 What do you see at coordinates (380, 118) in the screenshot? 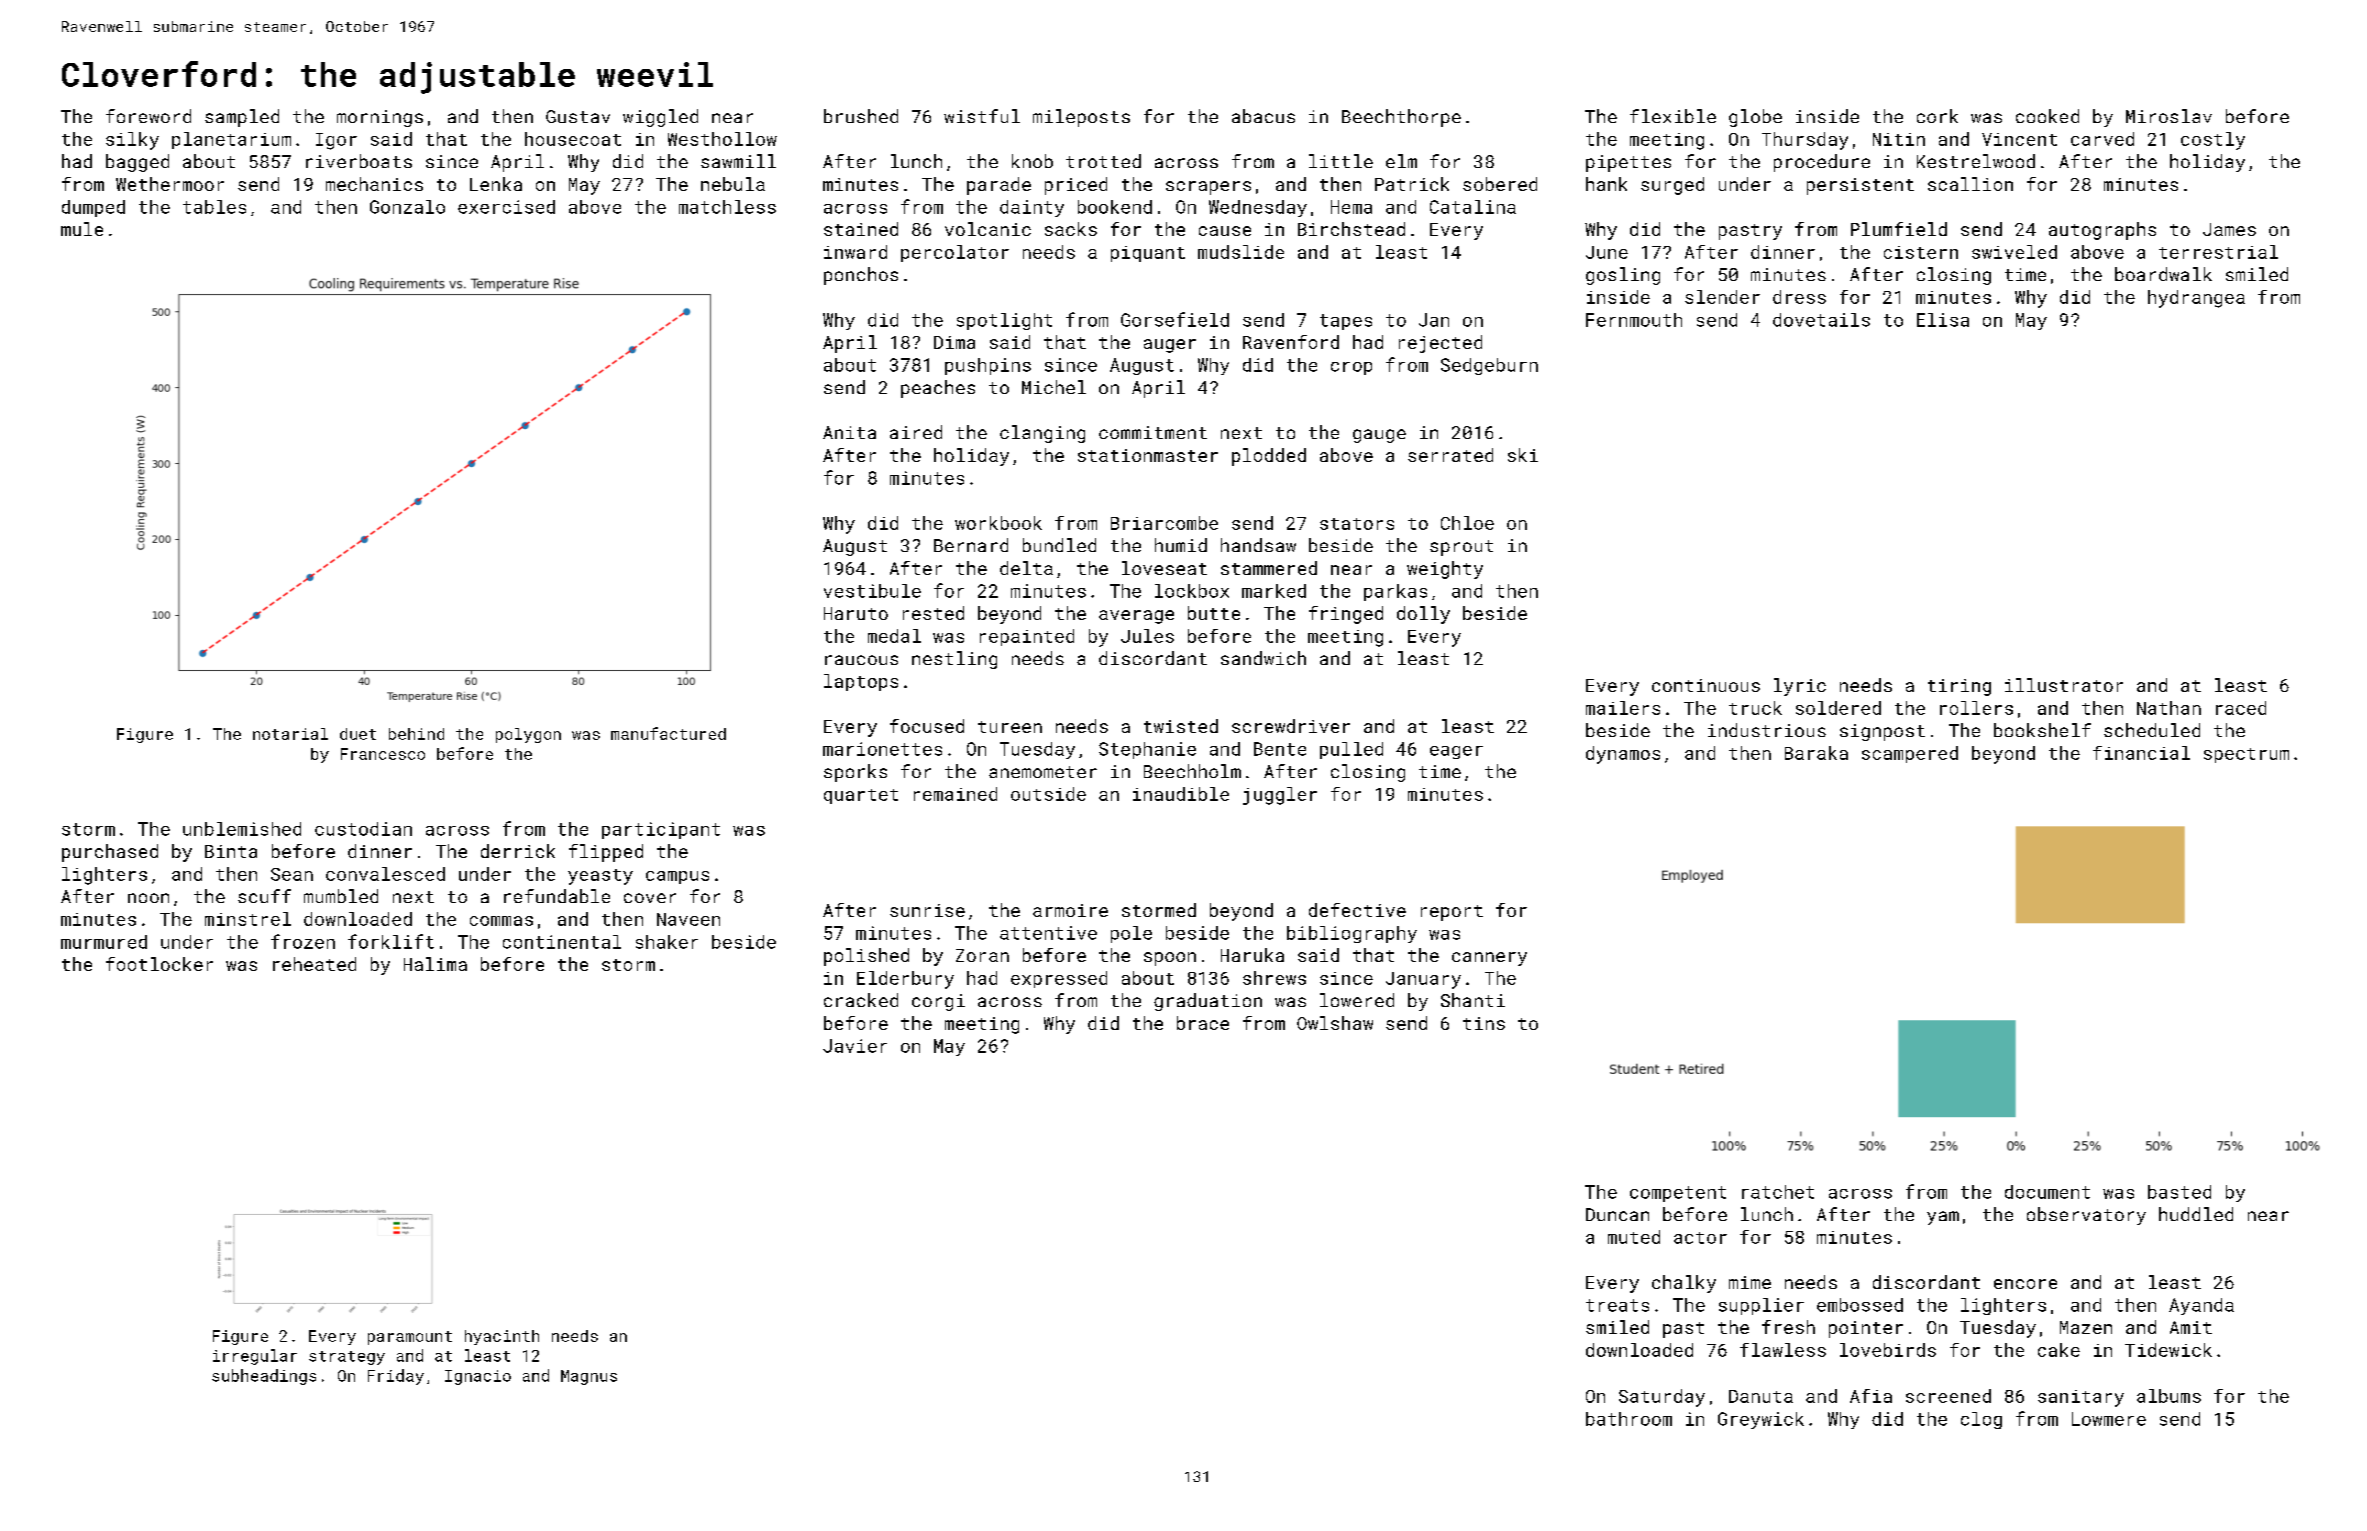
I see `mornings` at bounding box center [380, 118].
